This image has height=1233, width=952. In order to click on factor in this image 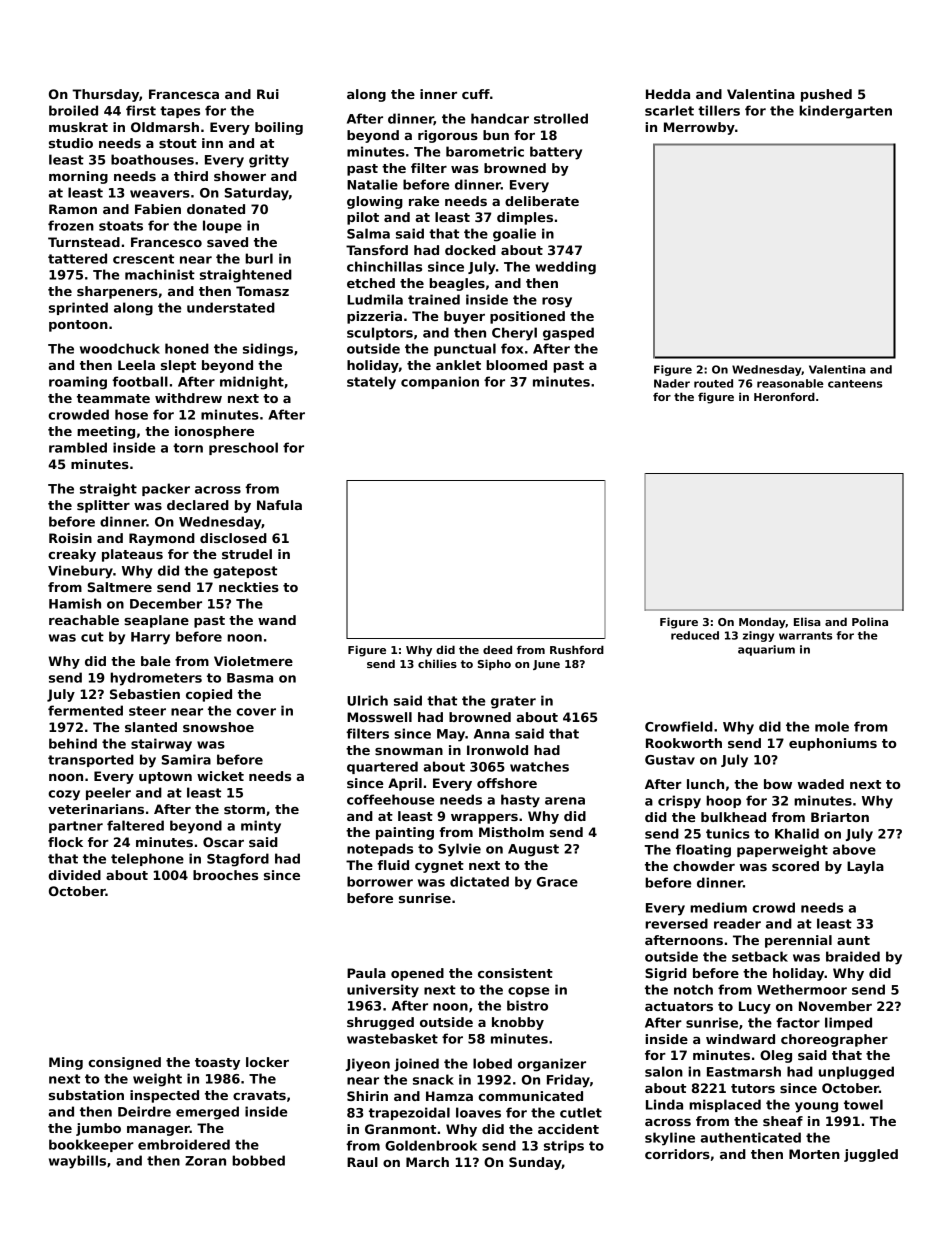, I will do `click(798, 1022)`.
